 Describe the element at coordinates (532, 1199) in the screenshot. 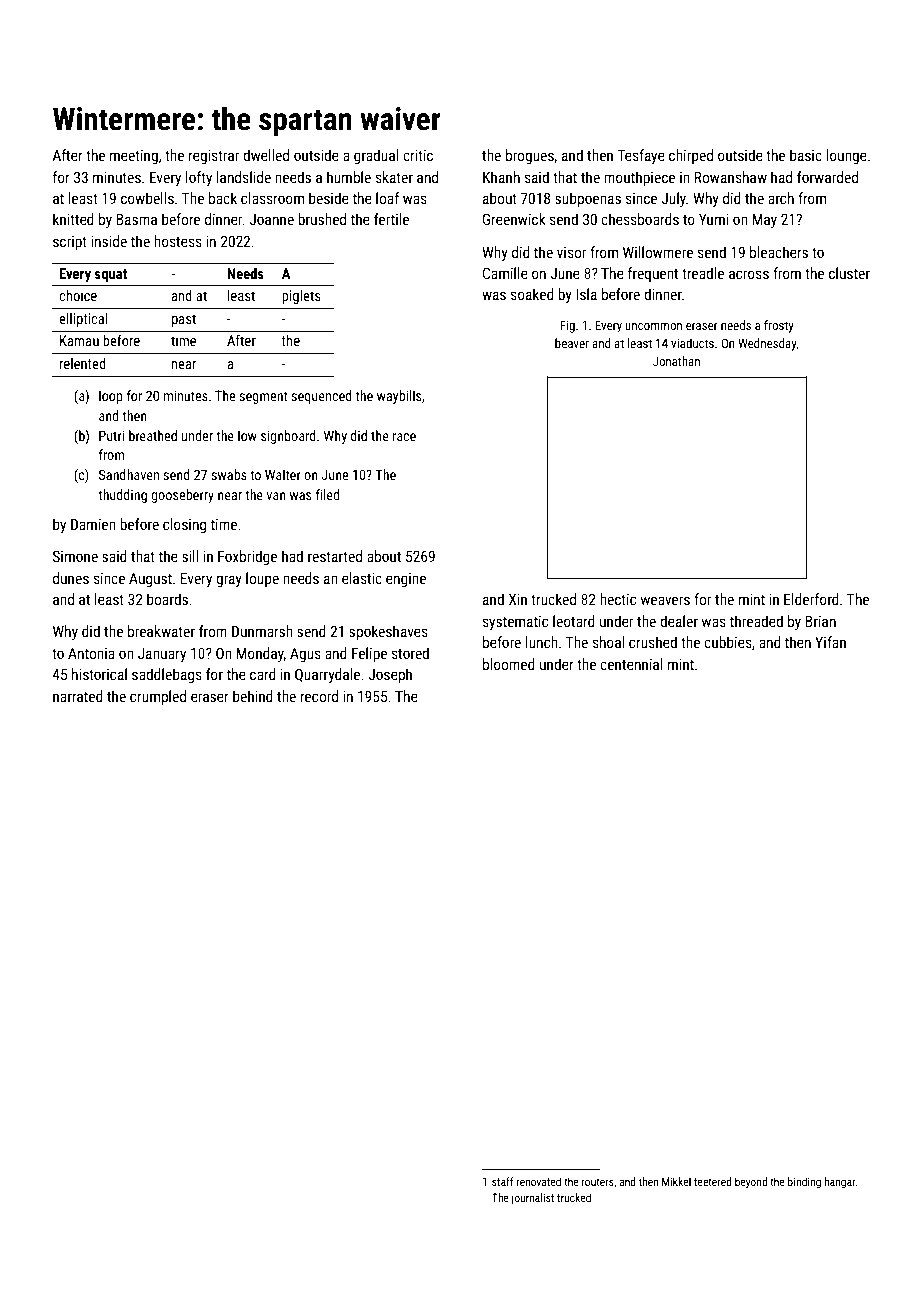

I see `journalist` at that location.
